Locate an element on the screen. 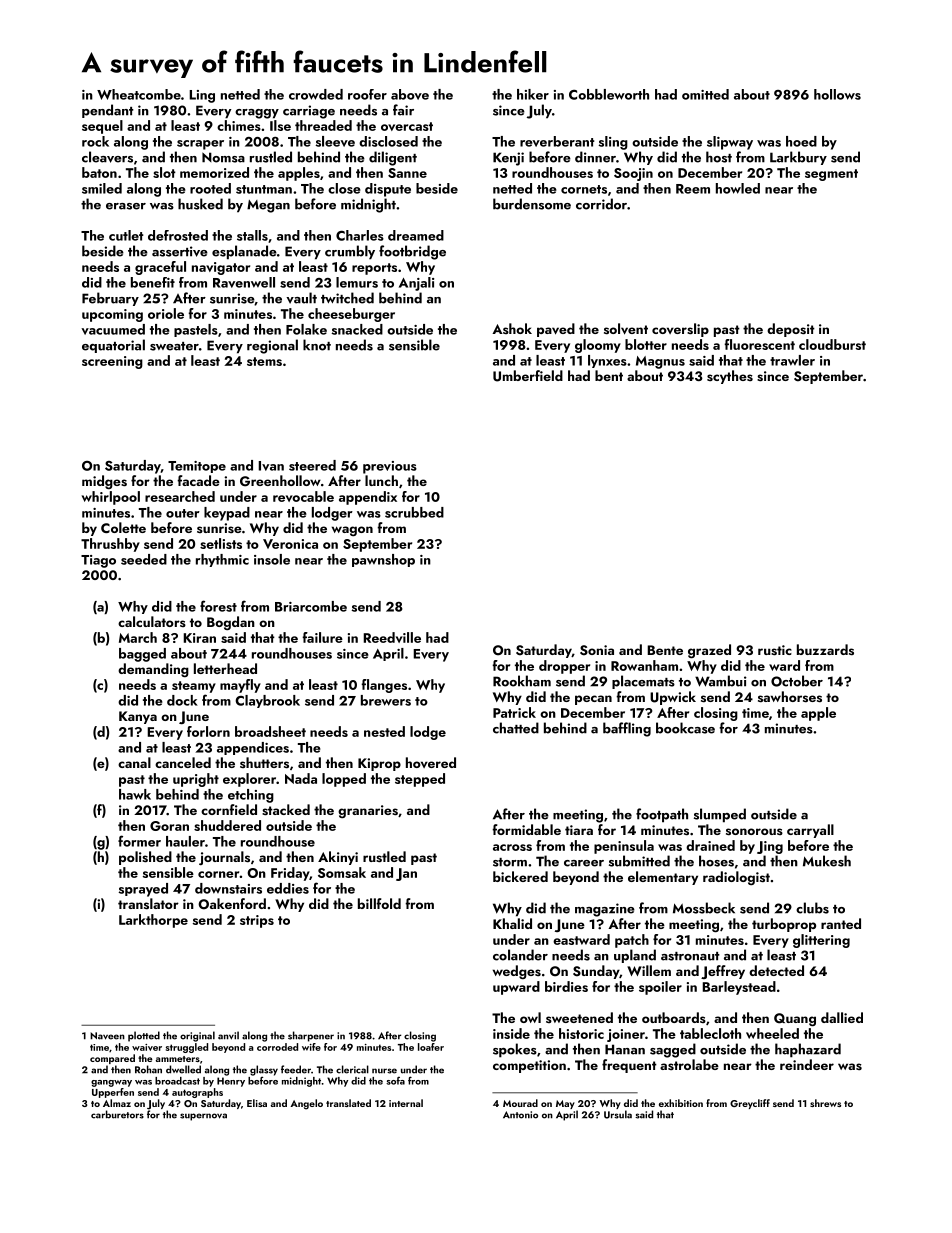  Wambui is located at coordinates (721, 681).
